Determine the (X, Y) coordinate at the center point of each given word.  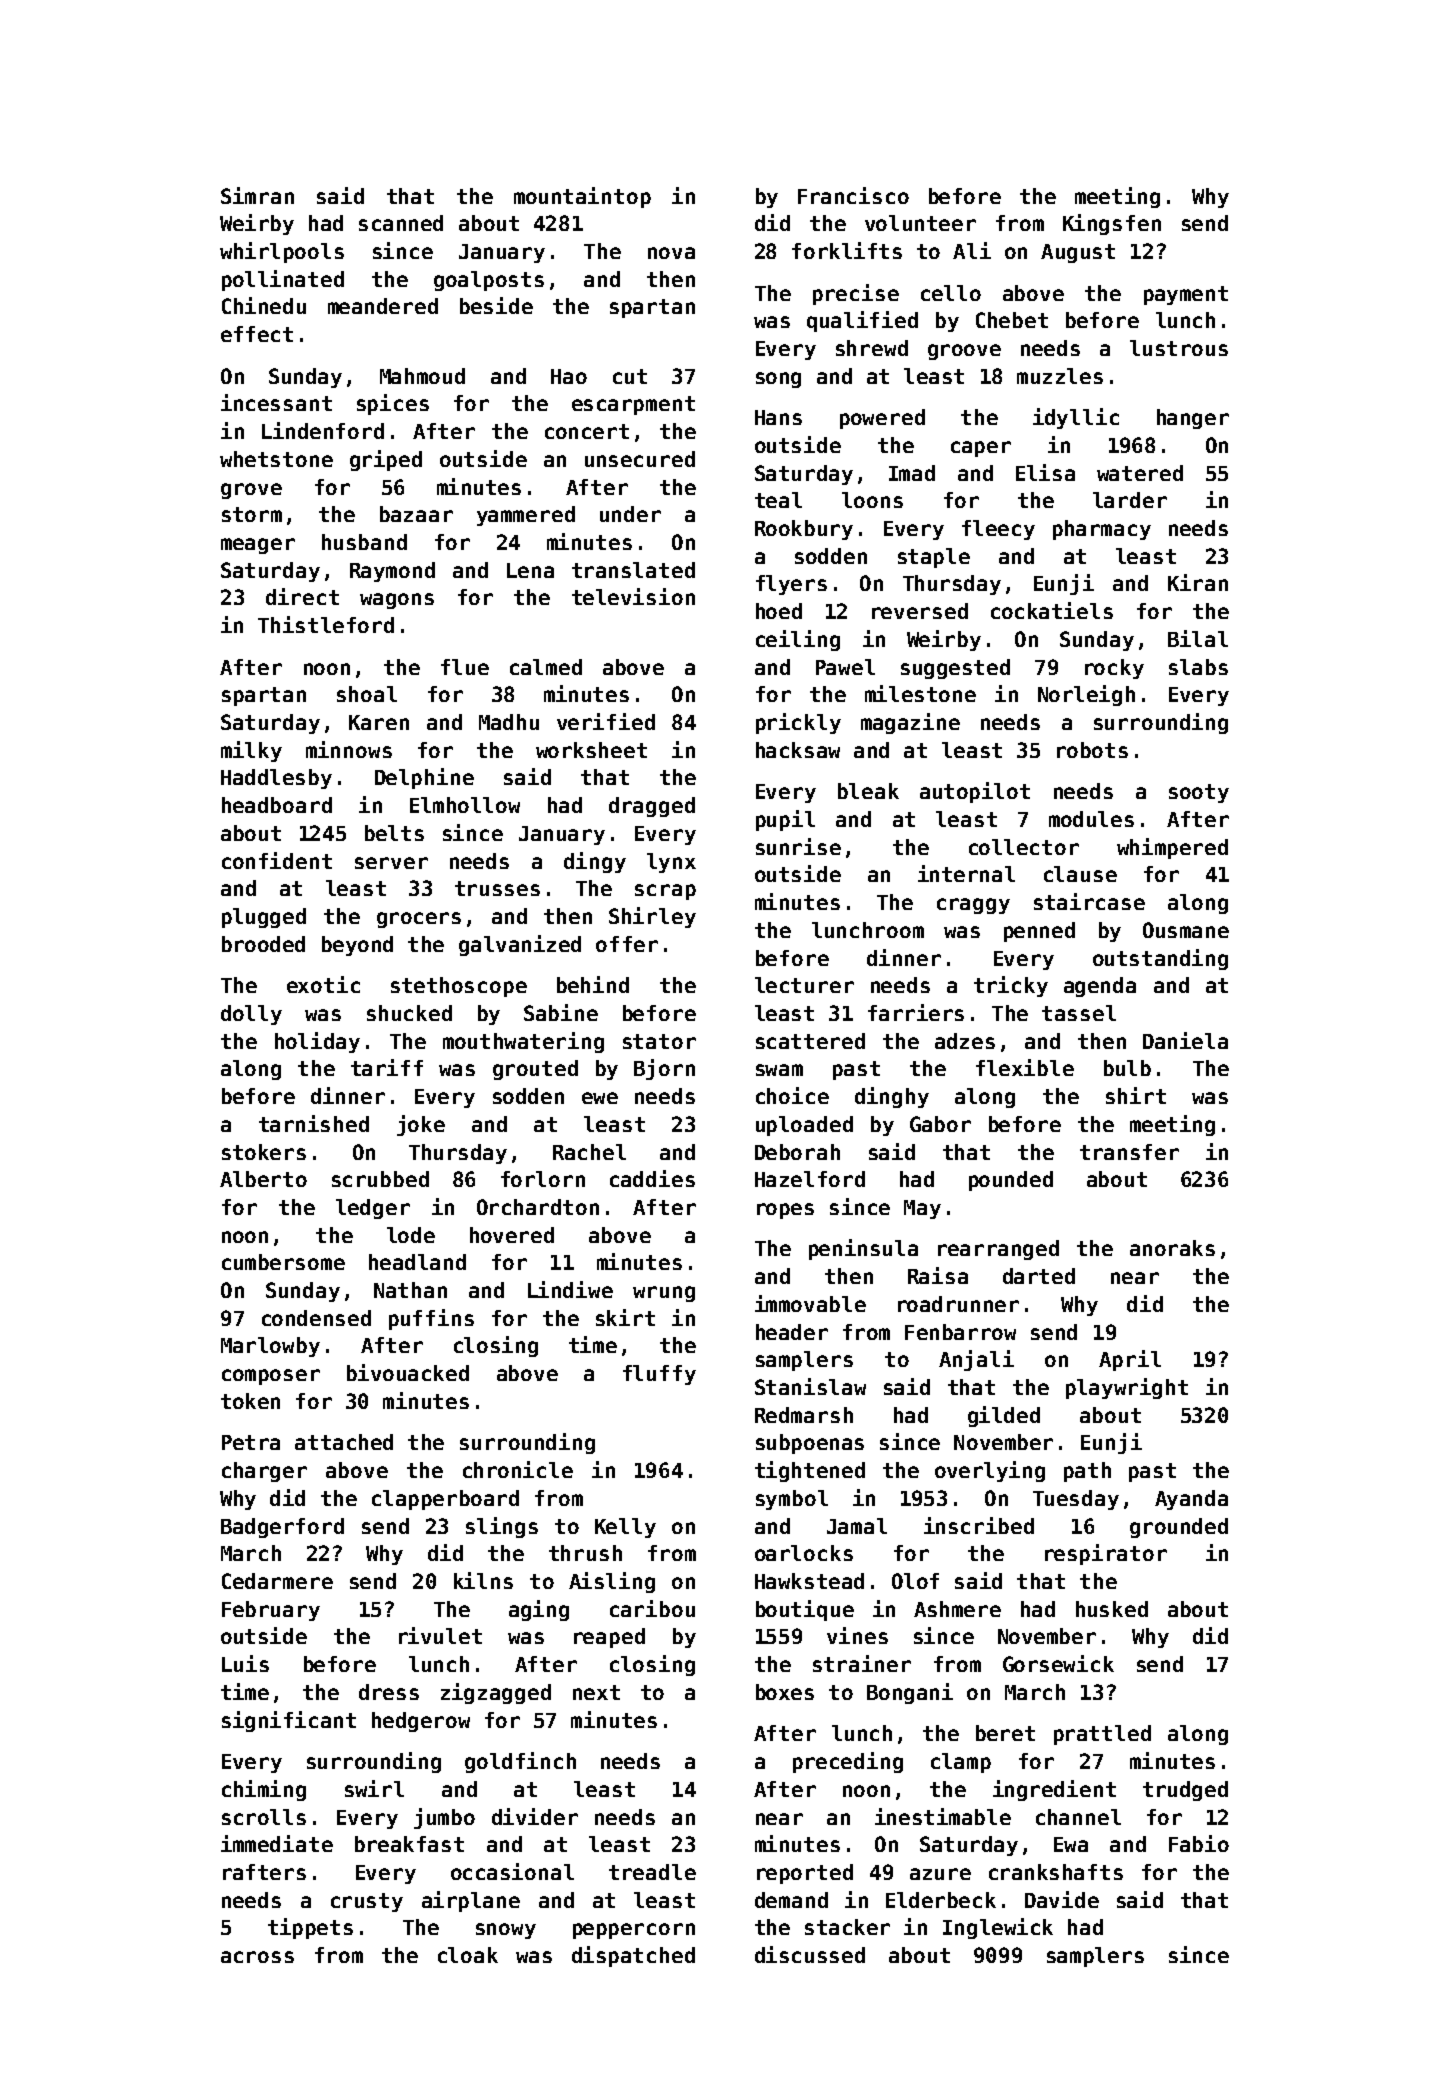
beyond (357, 946)
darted (1039, 1276)
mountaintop (582, 197)
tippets (310, 1928)
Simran (257, 195)
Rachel (589, 1152)
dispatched (633, 1956)
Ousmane (1186, 930)
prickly (798, 723)
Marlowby (270, 1347)
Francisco (853, 195)
